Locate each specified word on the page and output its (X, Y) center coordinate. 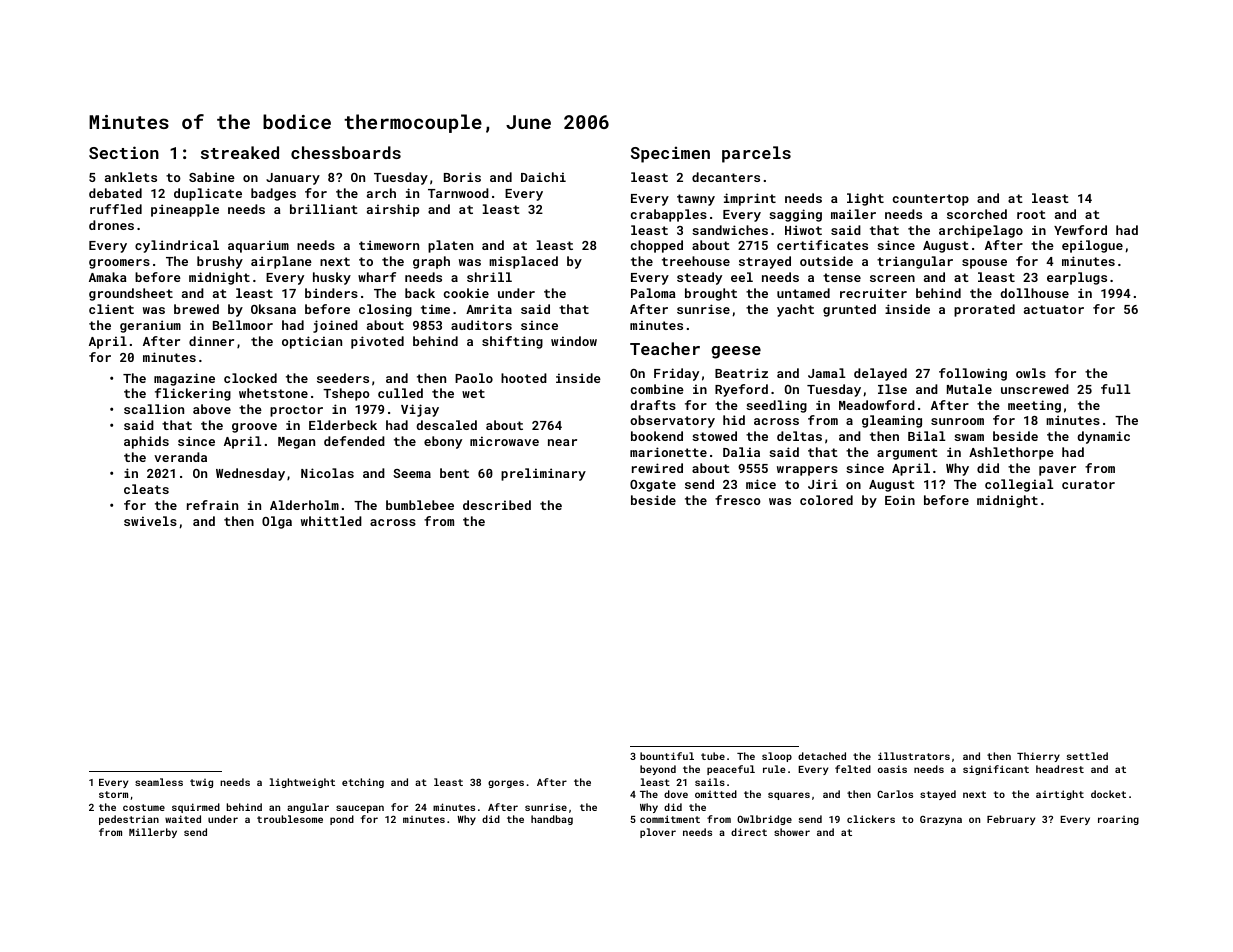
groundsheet (131, 294)
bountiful (667, 756)
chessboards (346, 152)
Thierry (1038, 757)
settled (1087, 756)
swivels (150, 521)
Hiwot (803, 230)
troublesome (290, 819)
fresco (738, 500)
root (1031, 214)
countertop (931, 200)
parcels (756, 154)
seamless (159, 782)
